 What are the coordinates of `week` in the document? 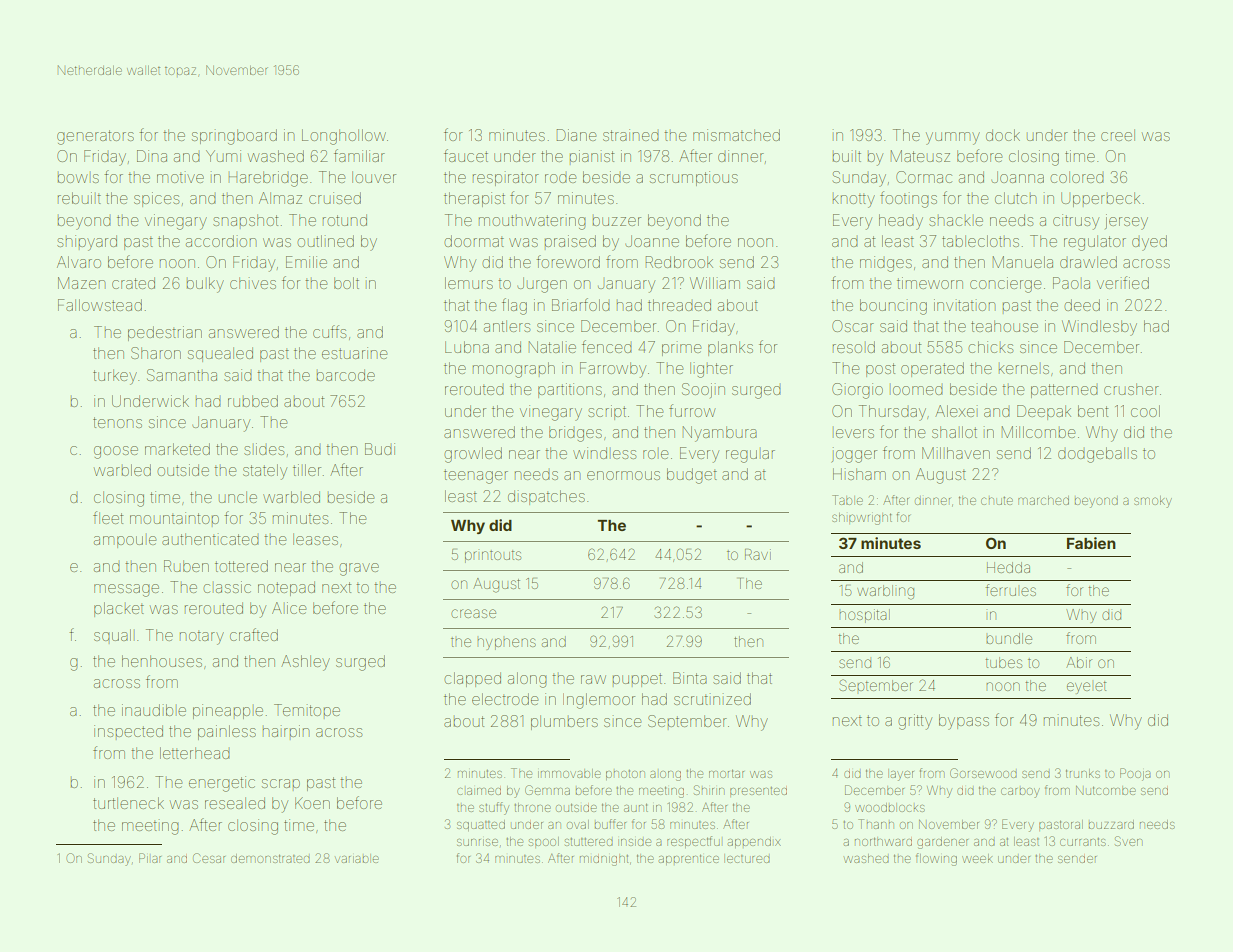 It's located at (977, 858).
